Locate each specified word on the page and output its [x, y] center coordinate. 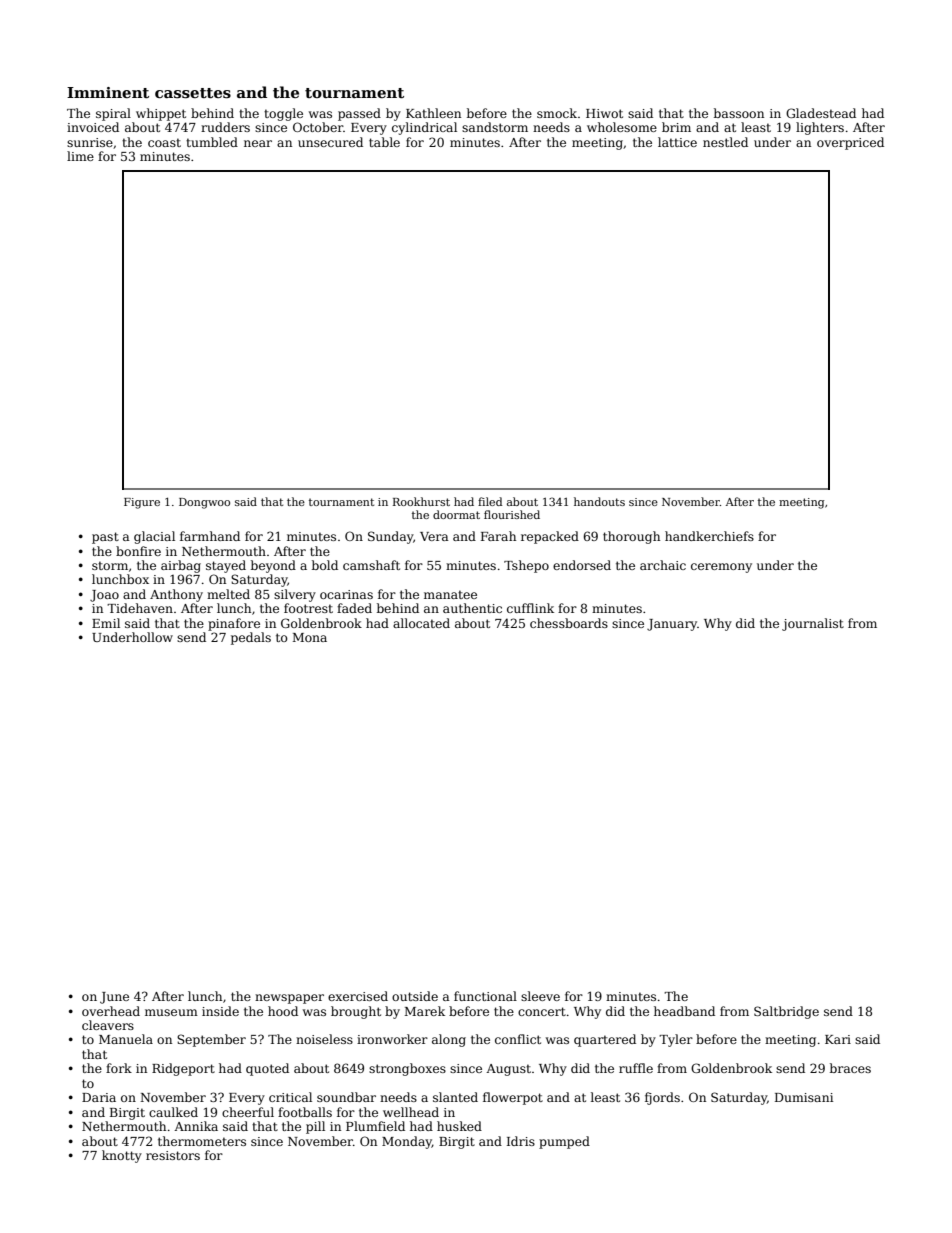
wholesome [622, 127]
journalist [813, 624]
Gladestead [821, 113]
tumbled [212, 142]
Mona [310, 637]
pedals [251, 638]
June [114, 998]
